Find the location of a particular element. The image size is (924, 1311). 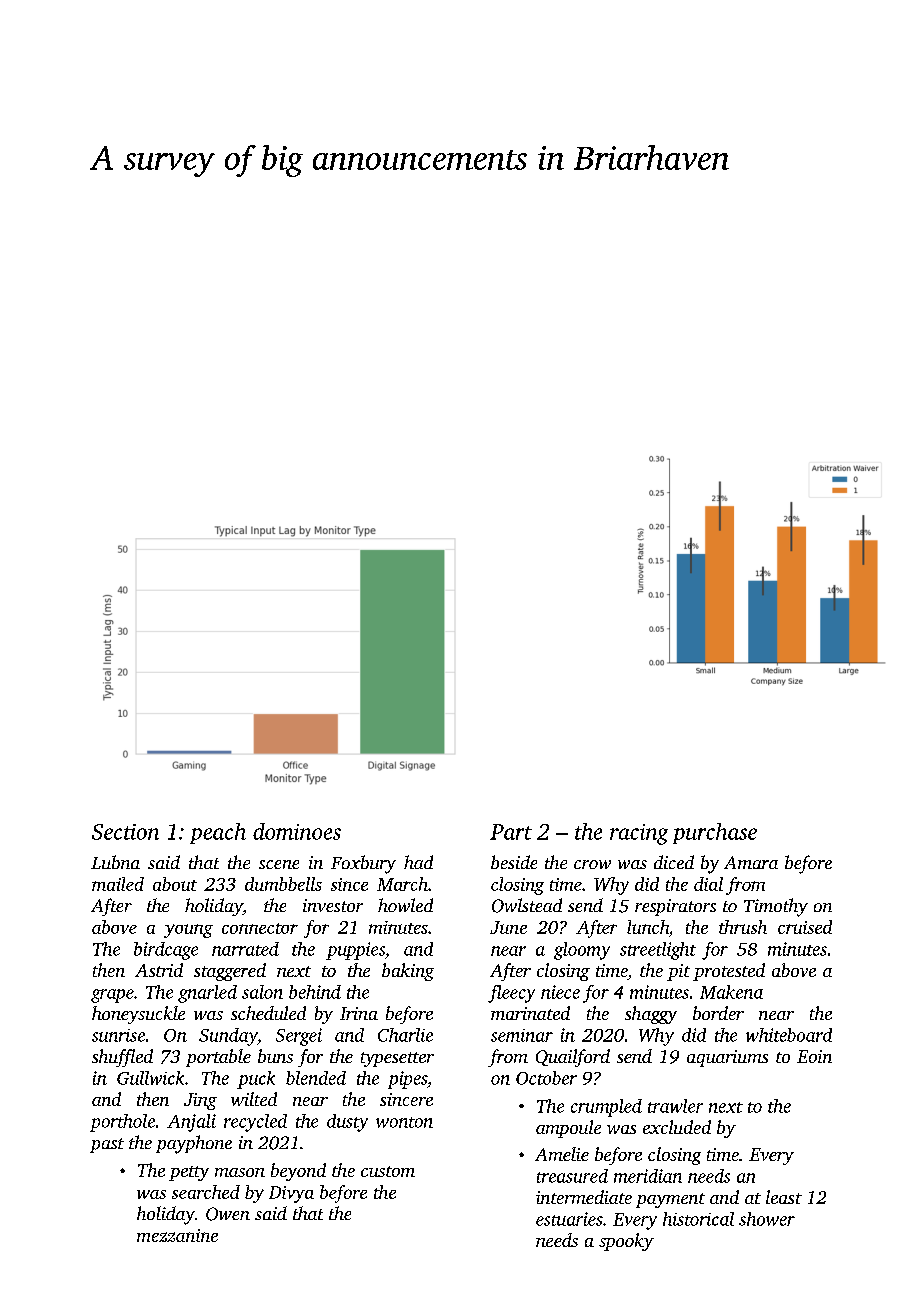

cruised is located at coordinates (805, 927).
